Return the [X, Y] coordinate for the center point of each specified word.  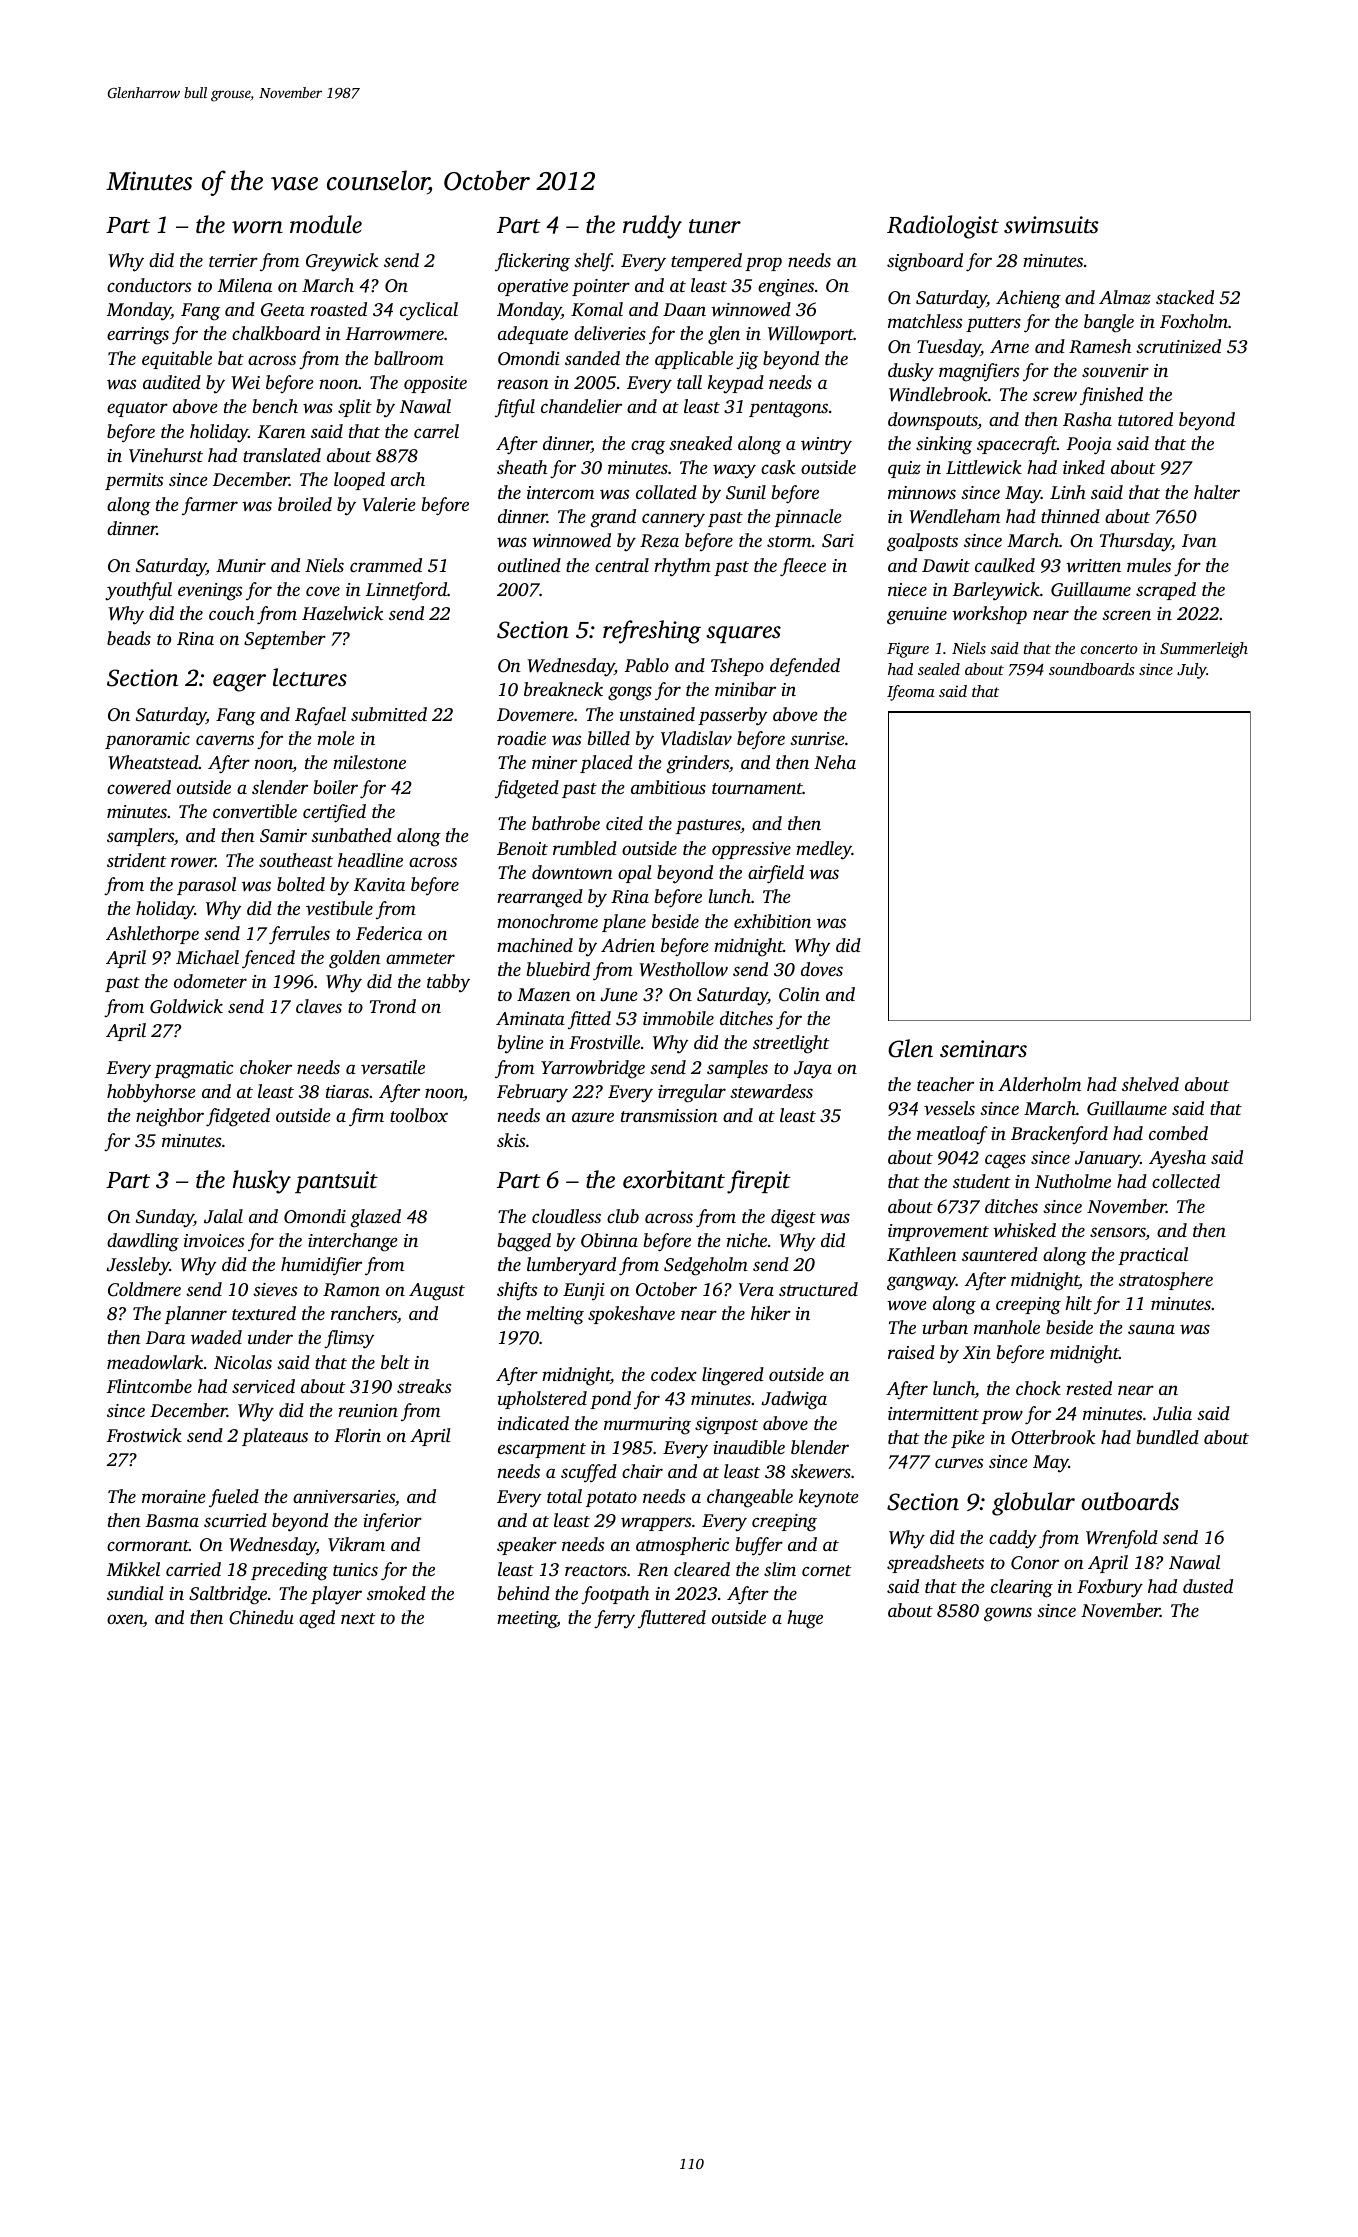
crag [648, 447]
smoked [396, 1593]
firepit [759, 1182]
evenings [210, 592]
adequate [533, 335]
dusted [1208, 1586]
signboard [925, 262]
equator [137, 409]
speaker [527, 1546]
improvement [938, 1232]
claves [319, 1006]
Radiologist [943, 227]
